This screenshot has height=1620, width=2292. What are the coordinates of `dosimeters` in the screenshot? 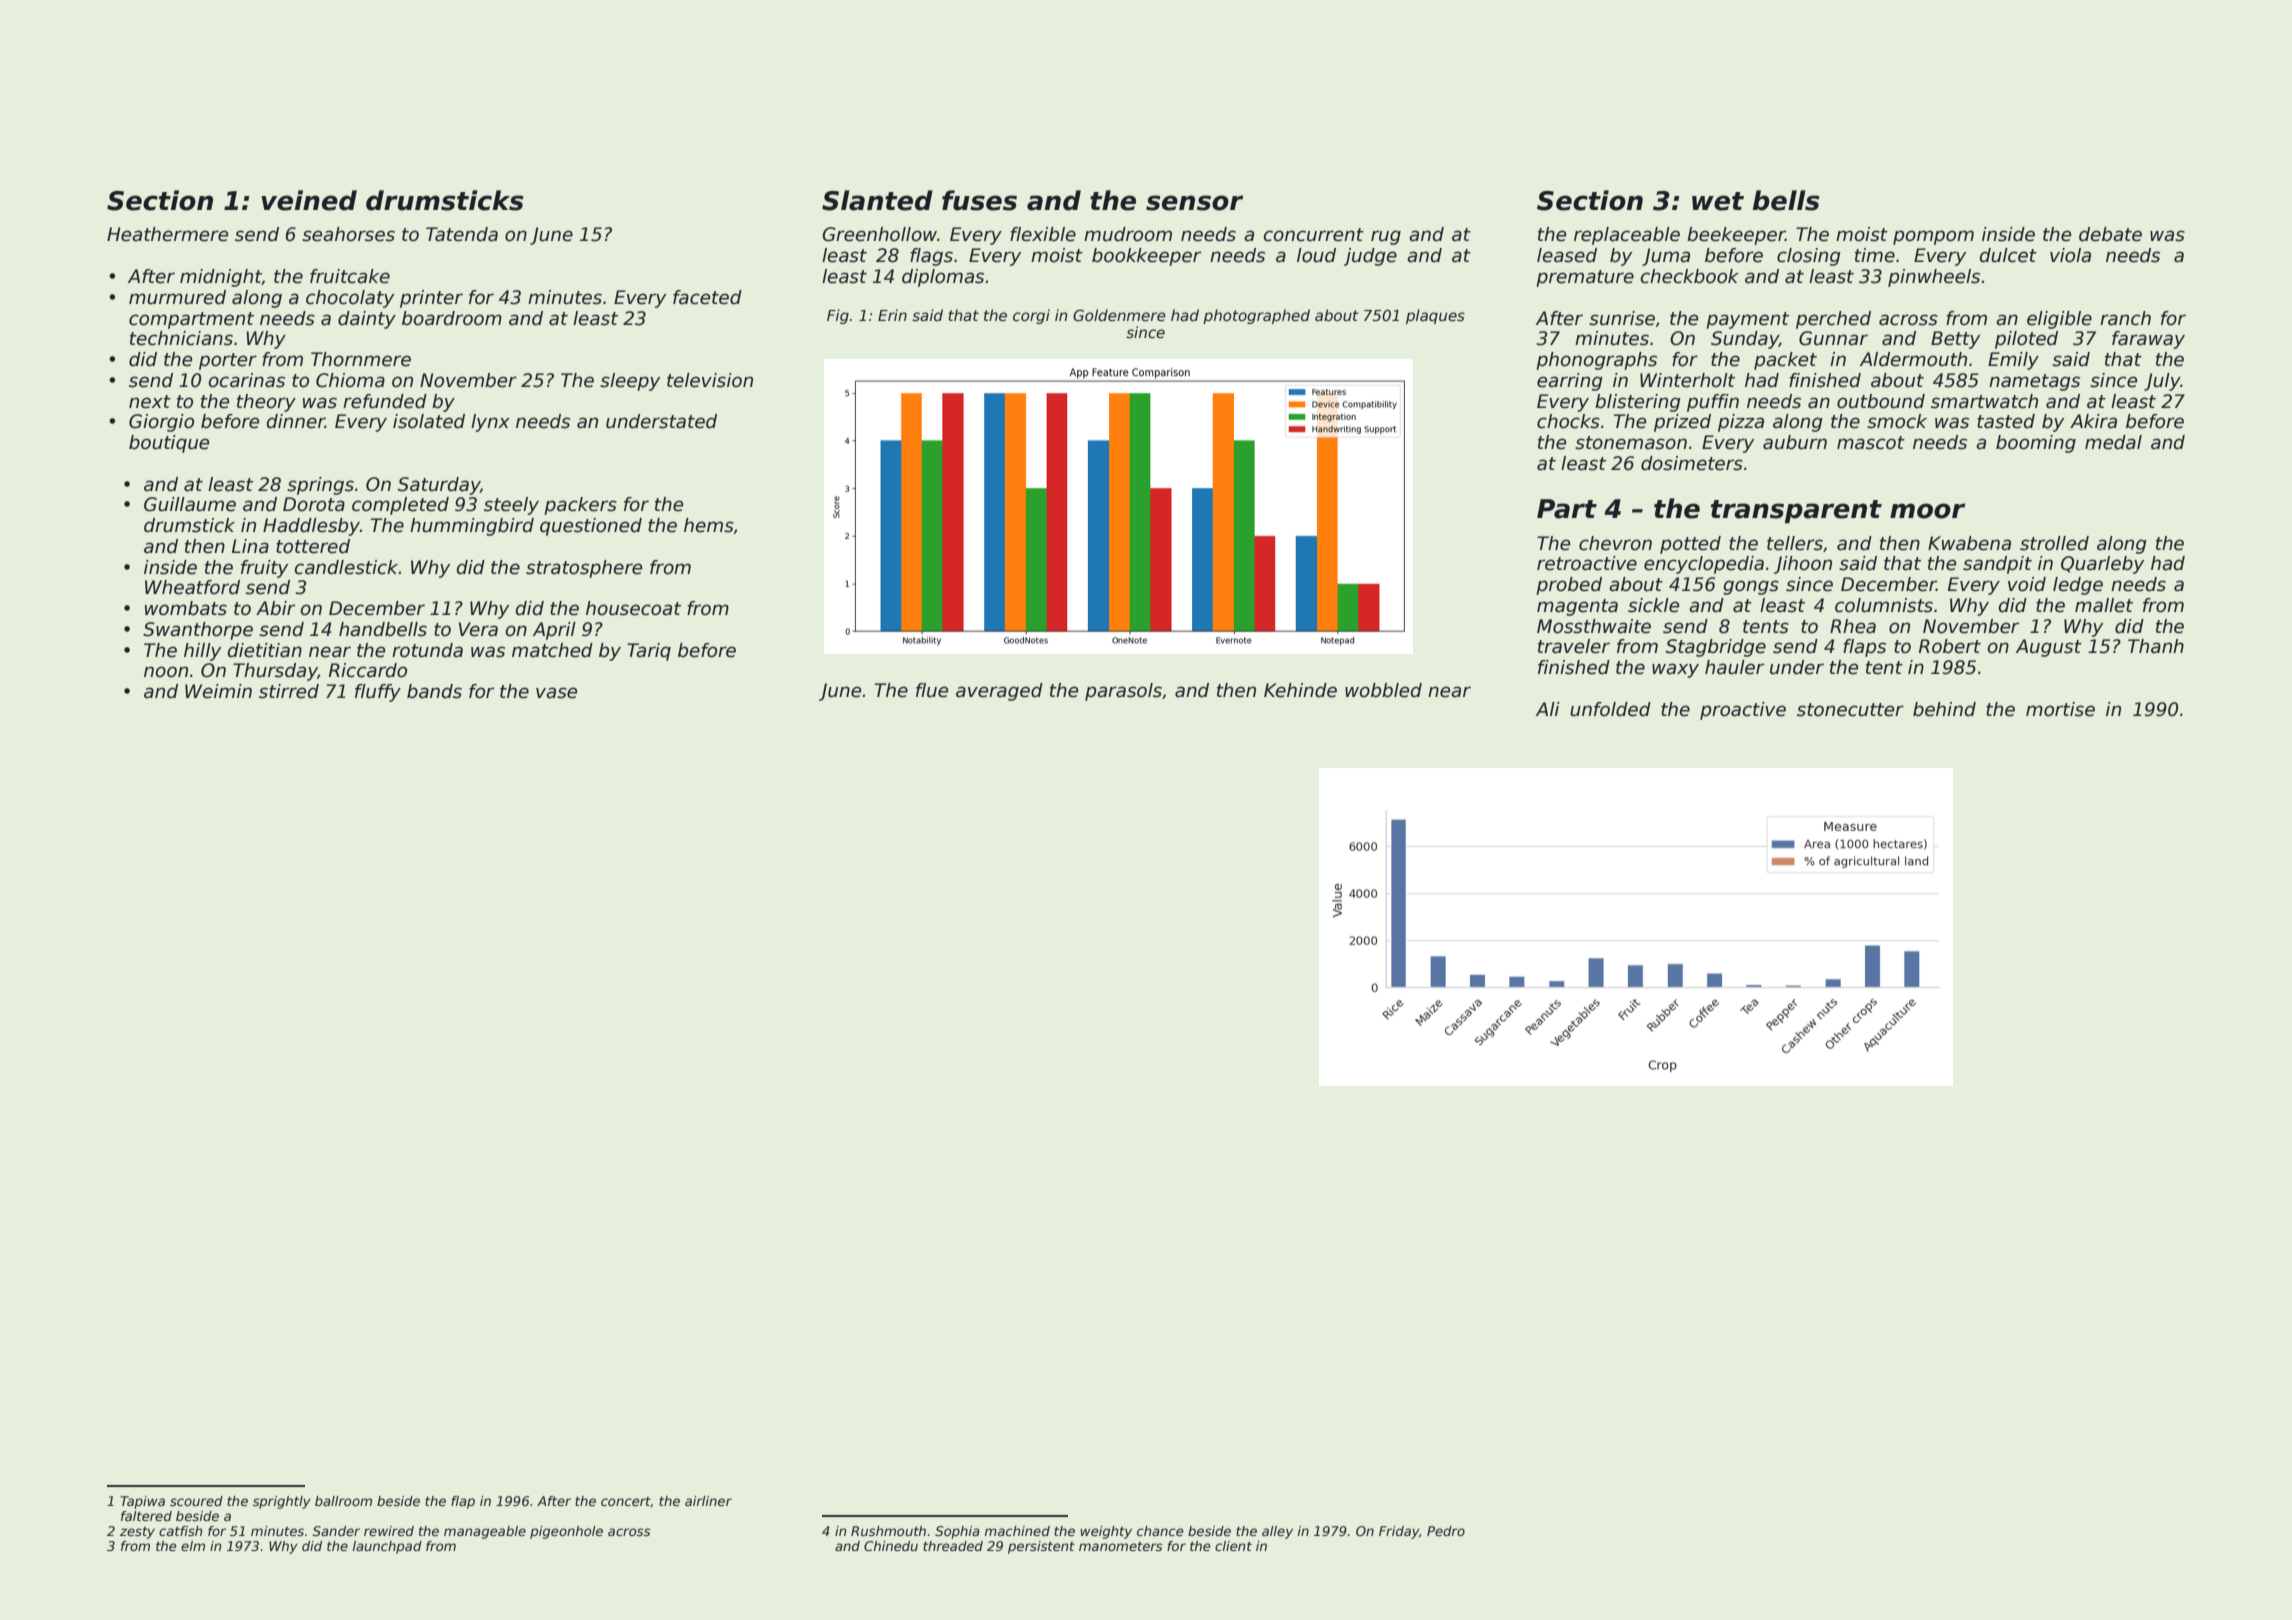 It's located at (1692, 463).
